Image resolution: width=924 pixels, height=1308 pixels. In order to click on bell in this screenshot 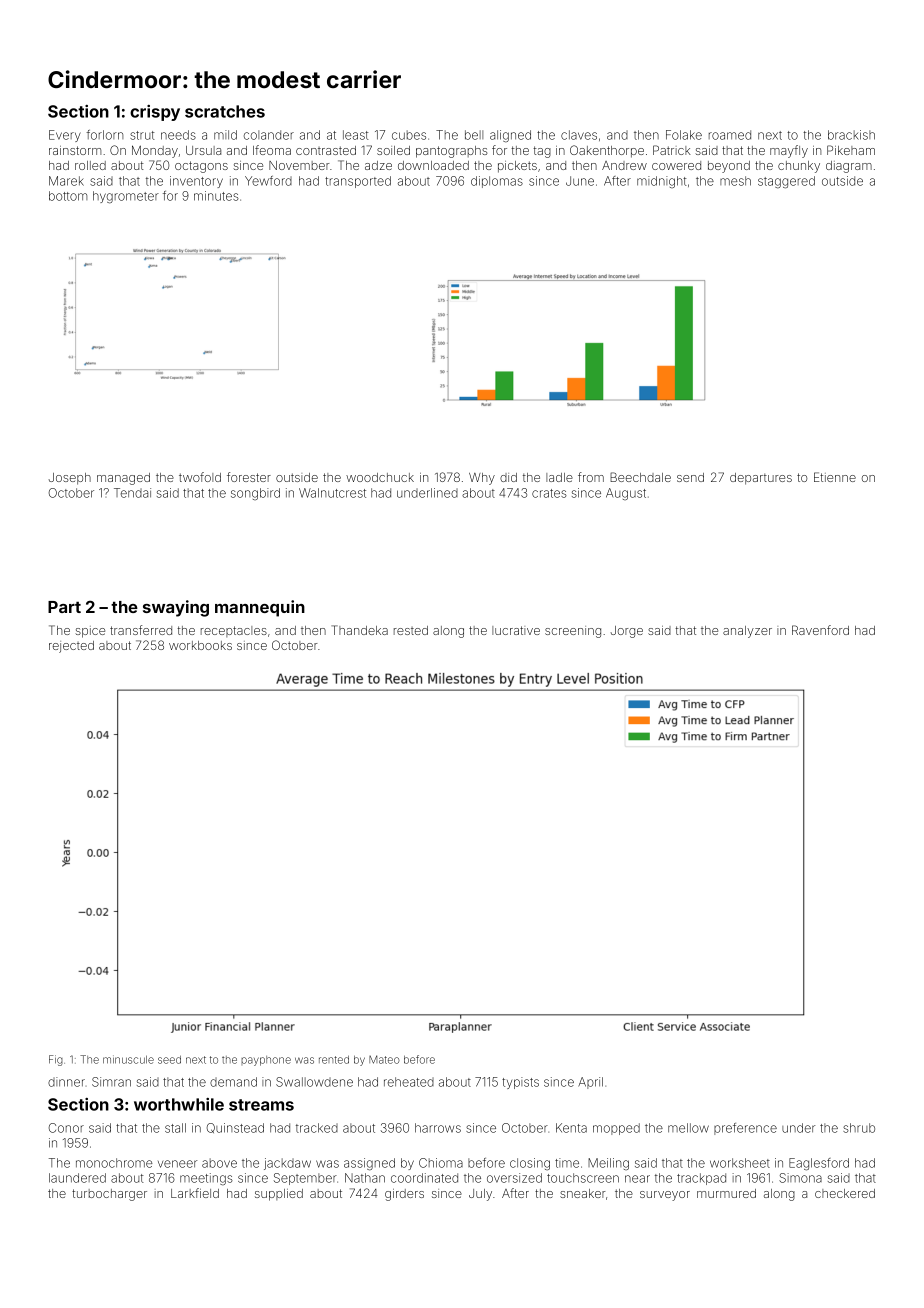, I will do `click(474, 135)`.
